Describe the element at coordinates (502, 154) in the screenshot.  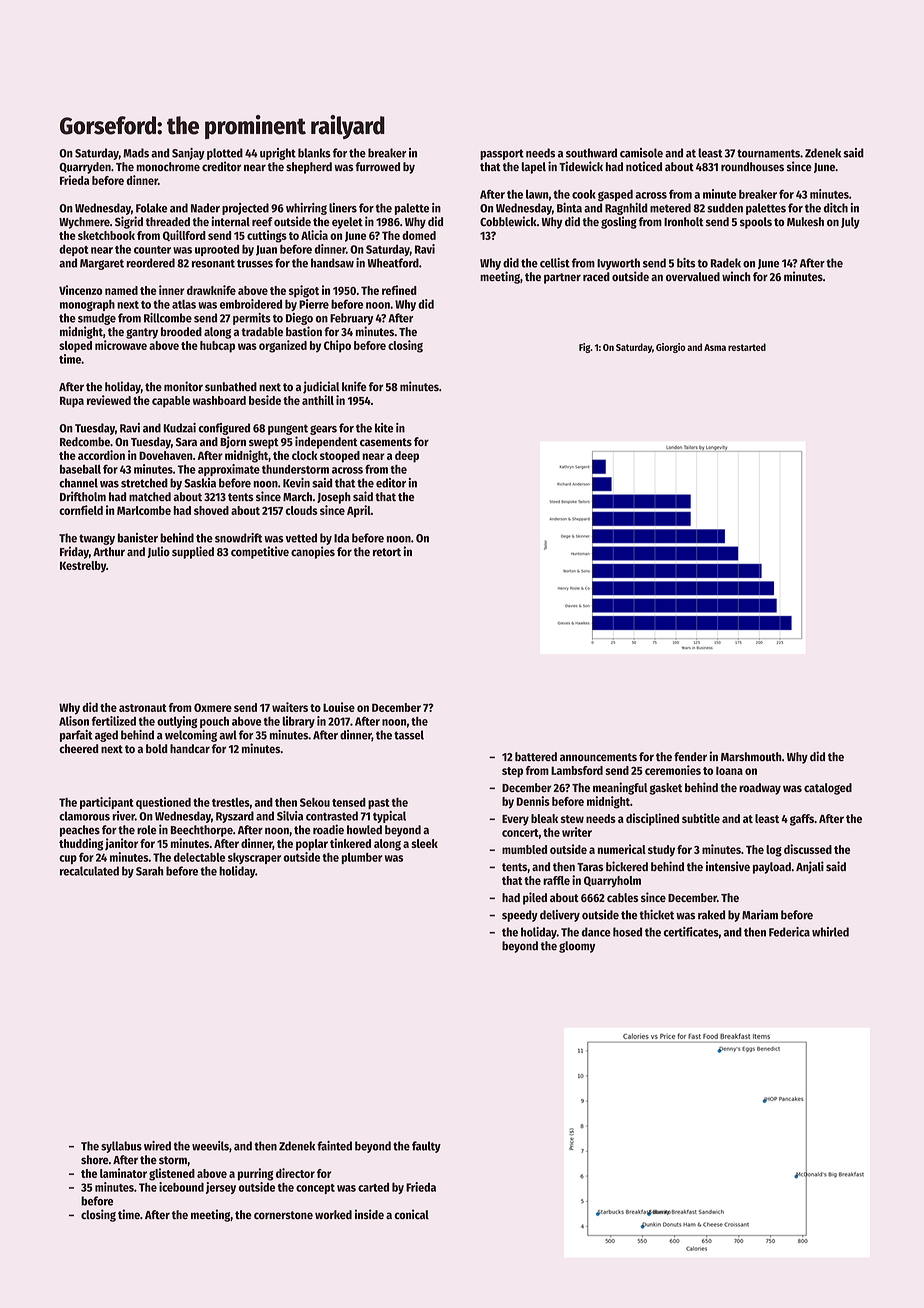
I see `passport` at that location.
